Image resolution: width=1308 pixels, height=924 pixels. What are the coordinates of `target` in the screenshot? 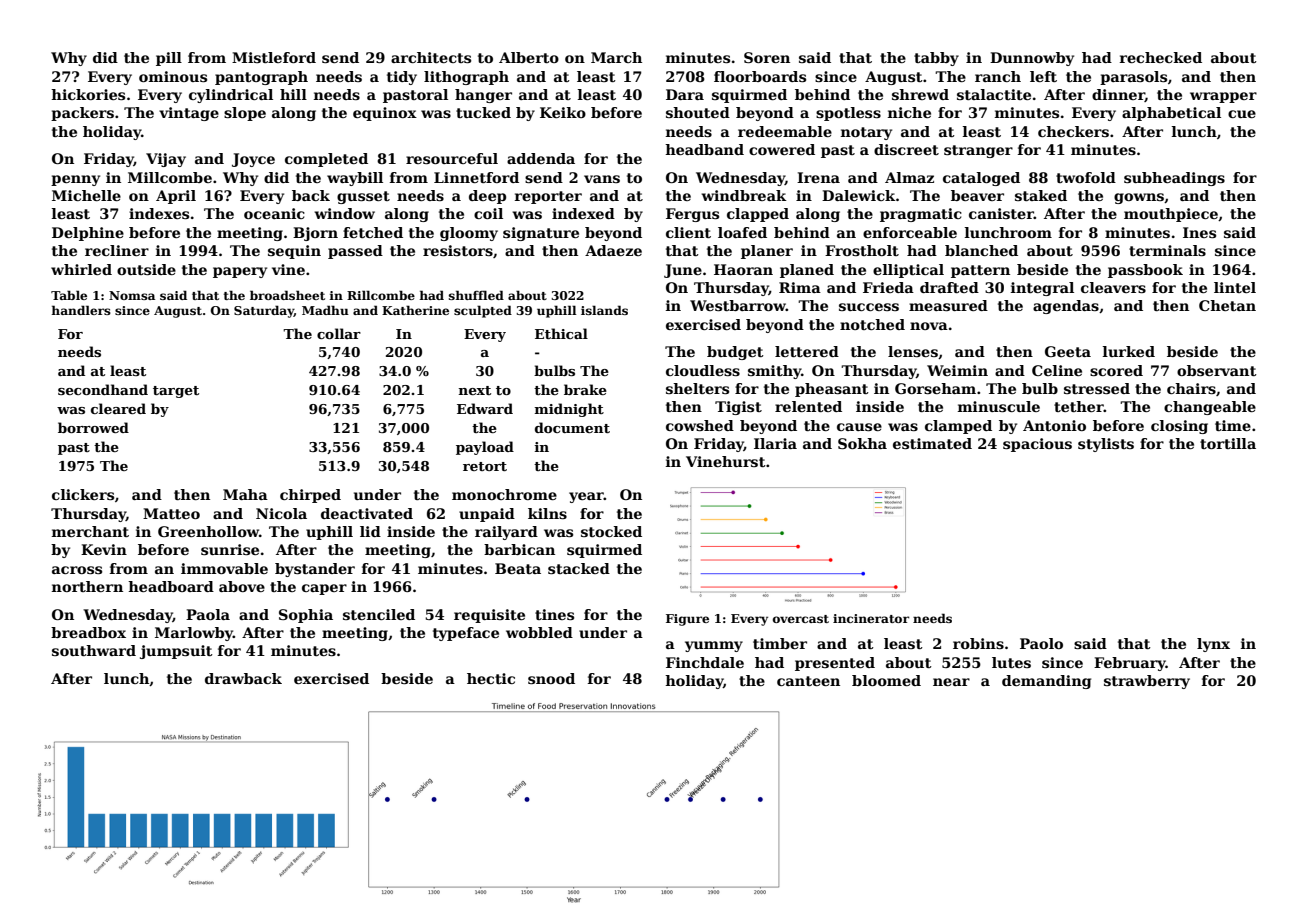 It's located at (176, 392).
